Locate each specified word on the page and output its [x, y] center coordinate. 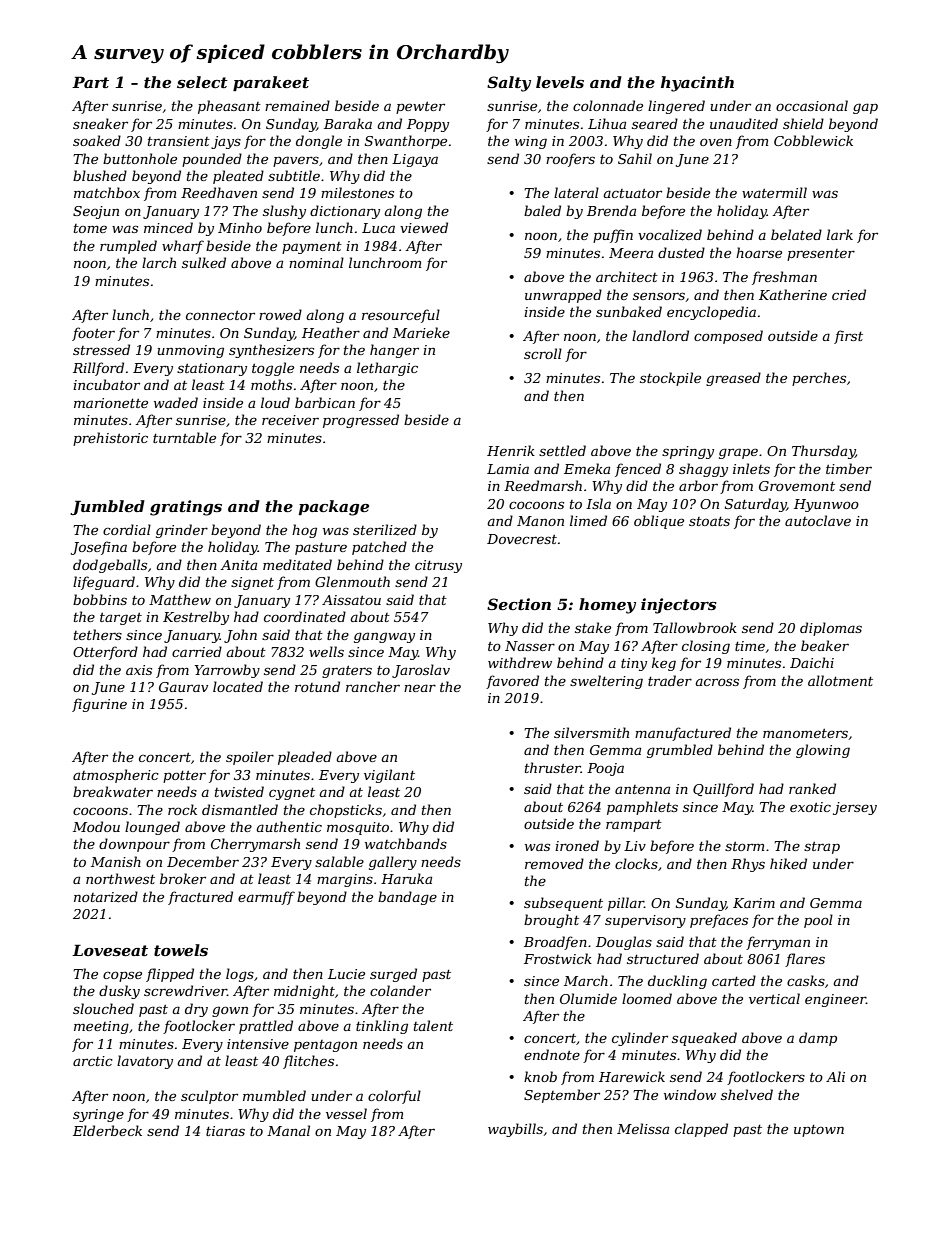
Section [519, 604]
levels [560, 82]
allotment [840, 680]
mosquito [358, 828]
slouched [103, 1008]
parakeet [271, 83]
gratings [186, 508]
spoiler [250, 758]
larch [159, 262]
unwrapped [563, 296]
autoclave [818, 520]
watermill [774, 192]
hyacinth [697, 84]
